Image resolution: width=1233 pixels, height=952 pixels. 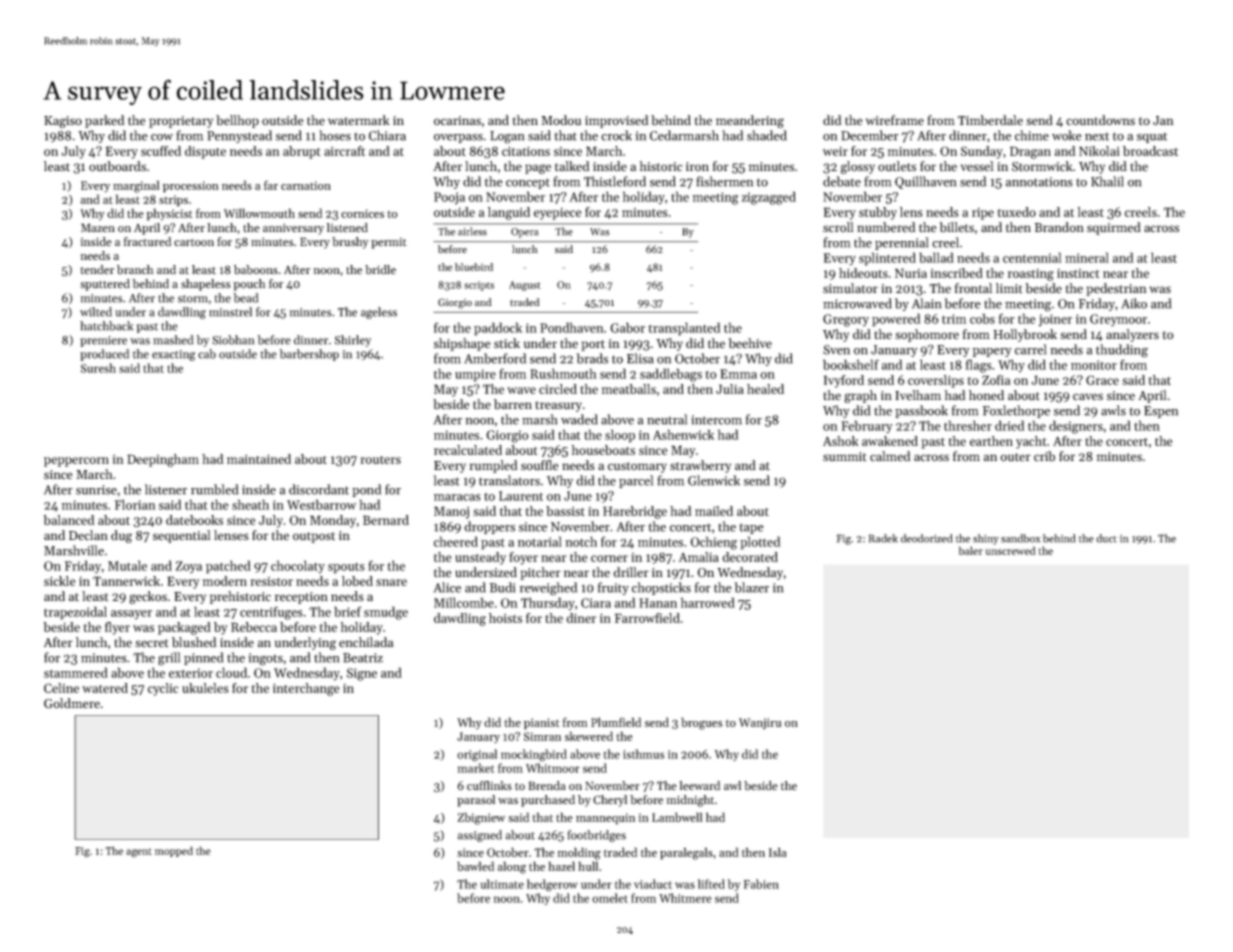 What do you see at coordinates (1020, 538) in the page?
I see `sandbox` at bounding box center [1020, 538].
